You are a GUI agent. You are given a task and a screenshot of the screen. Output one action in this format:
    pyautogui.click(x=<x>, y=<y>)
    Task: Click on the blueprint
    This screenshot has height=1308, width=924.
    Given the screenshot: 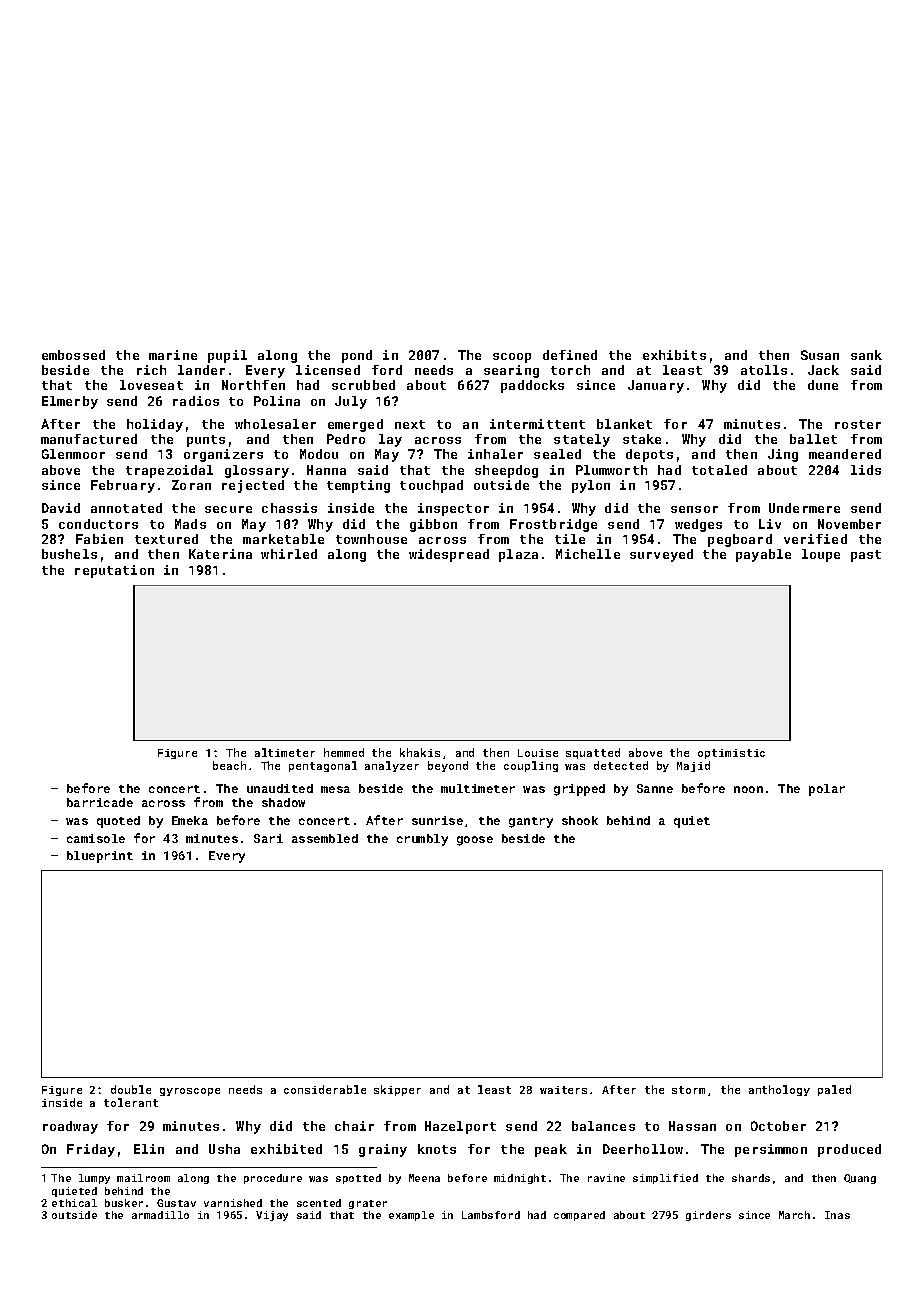 What is the action you would take?
    pyautogui.click(x=100, y=857)
